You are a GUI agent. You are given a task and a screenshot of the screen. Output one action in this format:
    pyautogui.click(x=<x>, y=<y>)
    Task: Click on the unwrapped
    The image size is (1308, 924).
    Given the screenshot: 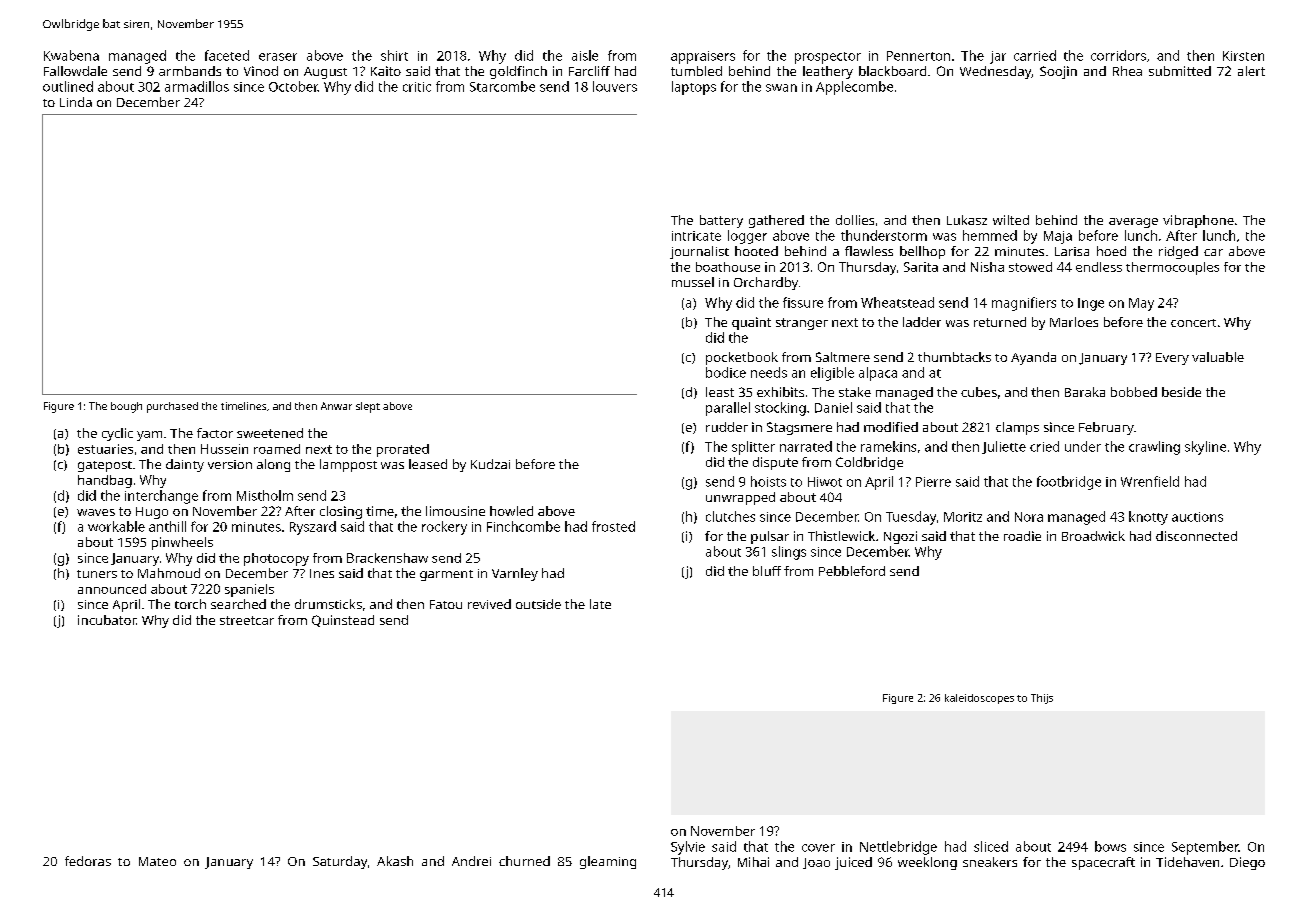 What is the action you would take?
    pyautogui.click(x=740, y=498)
